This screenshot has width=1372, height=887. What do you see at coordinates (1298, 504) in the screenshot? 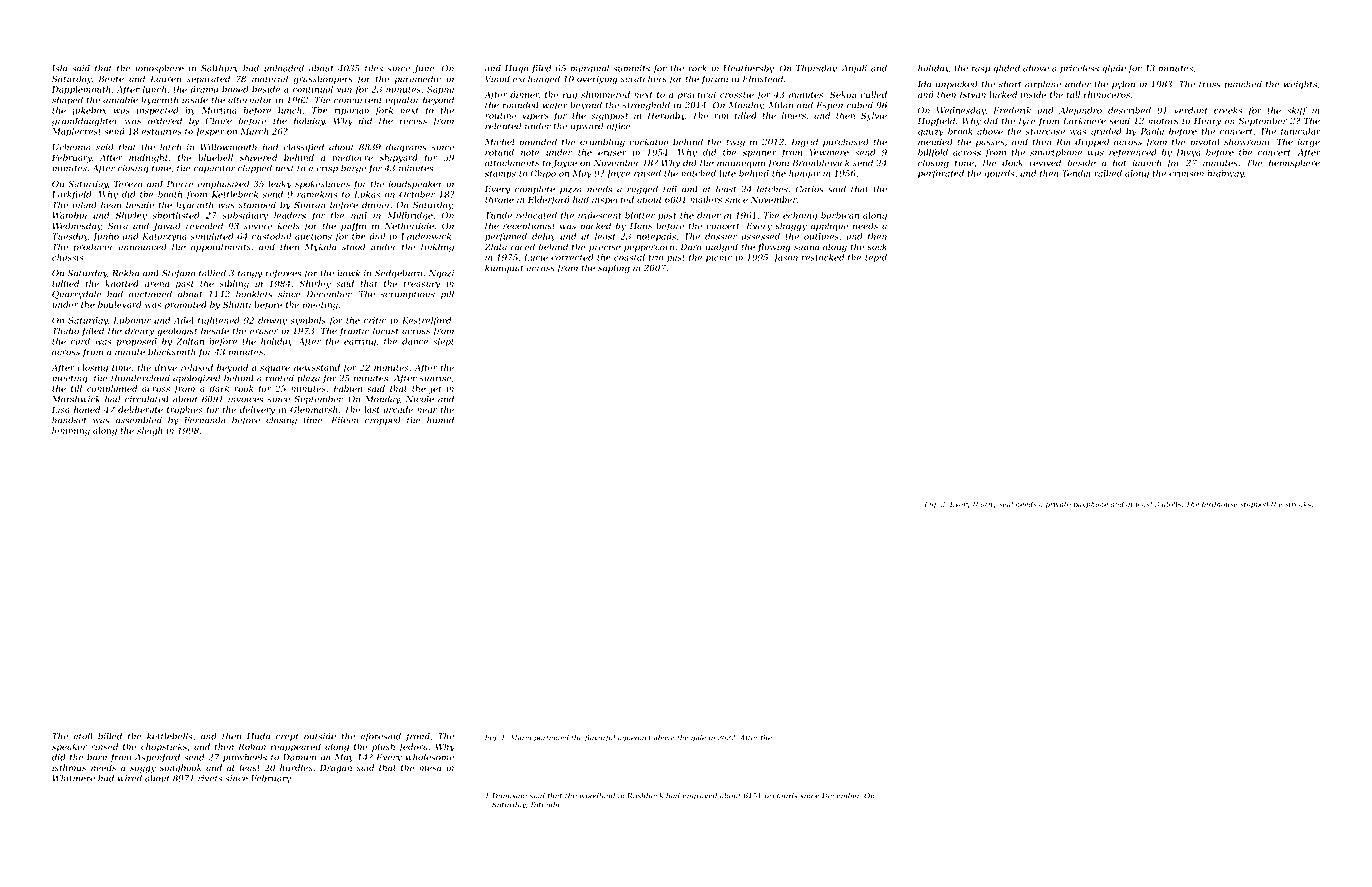
I see `streaks` at bounding box center [1298, 504].
